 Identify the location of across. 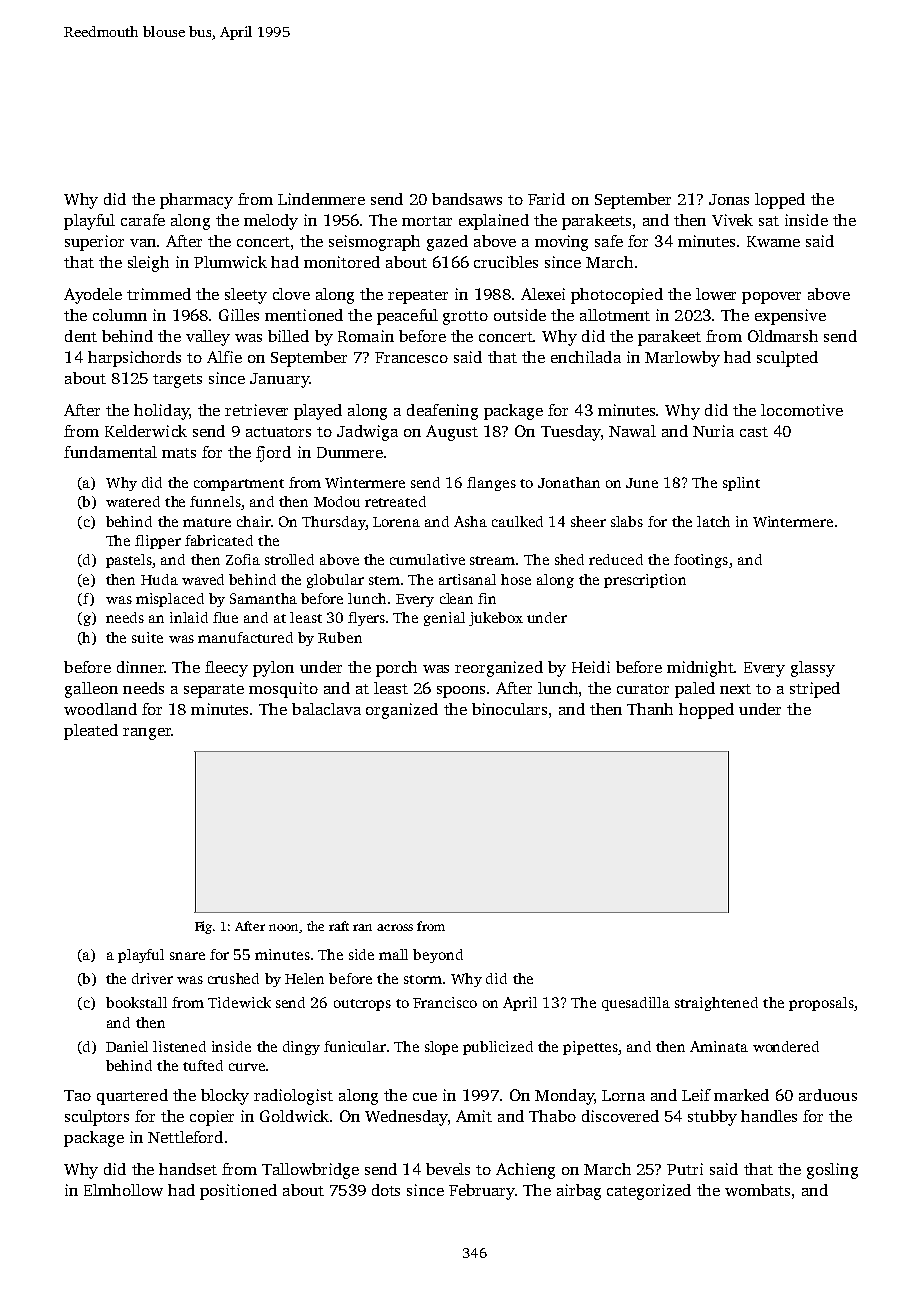
(395, 927).
